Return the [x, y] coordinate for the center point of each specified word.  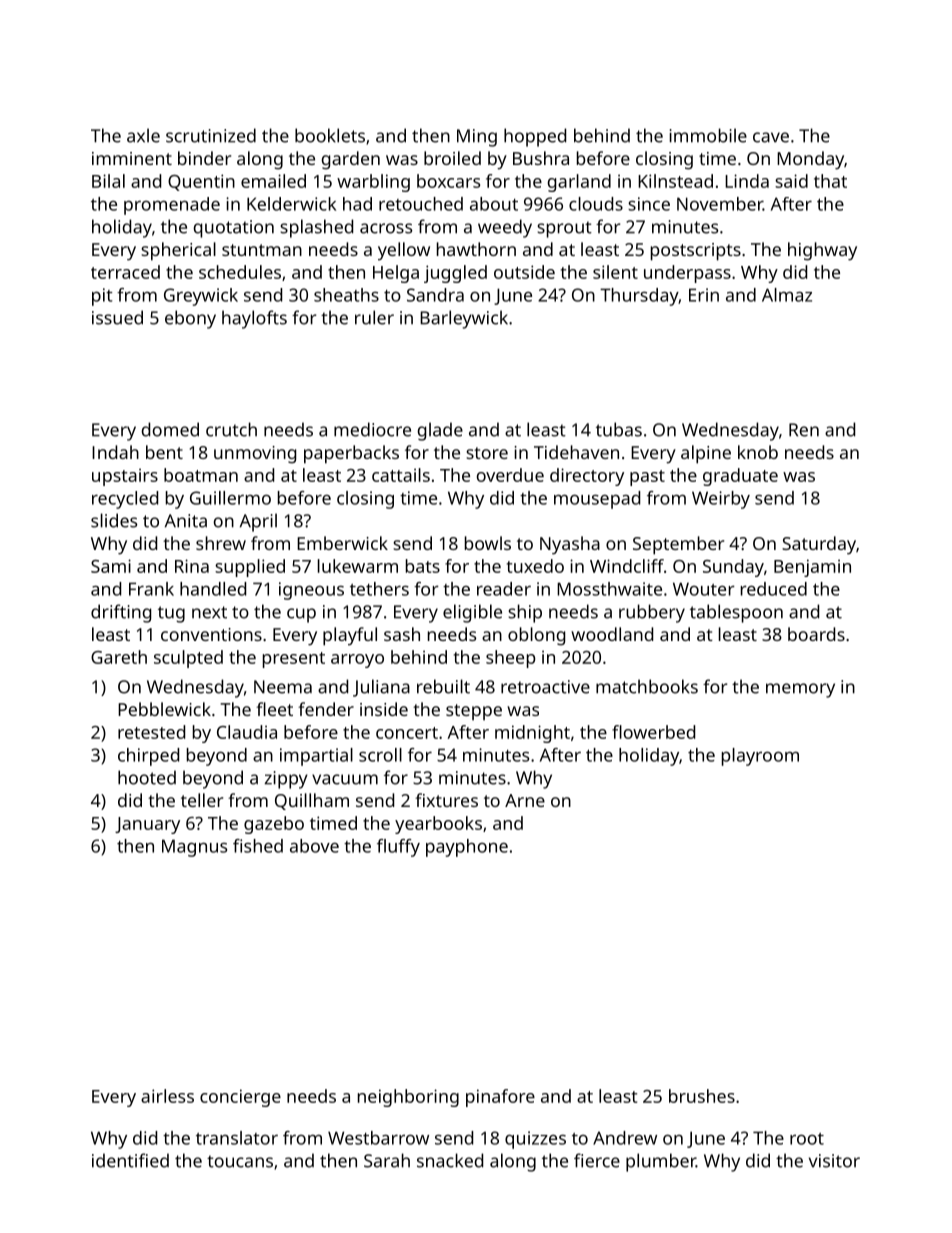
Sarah [387, 1160]
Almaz [787, 295]
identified [130, 1160]
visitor [834, 1161]
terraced [125, 272]
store [487, 453]
